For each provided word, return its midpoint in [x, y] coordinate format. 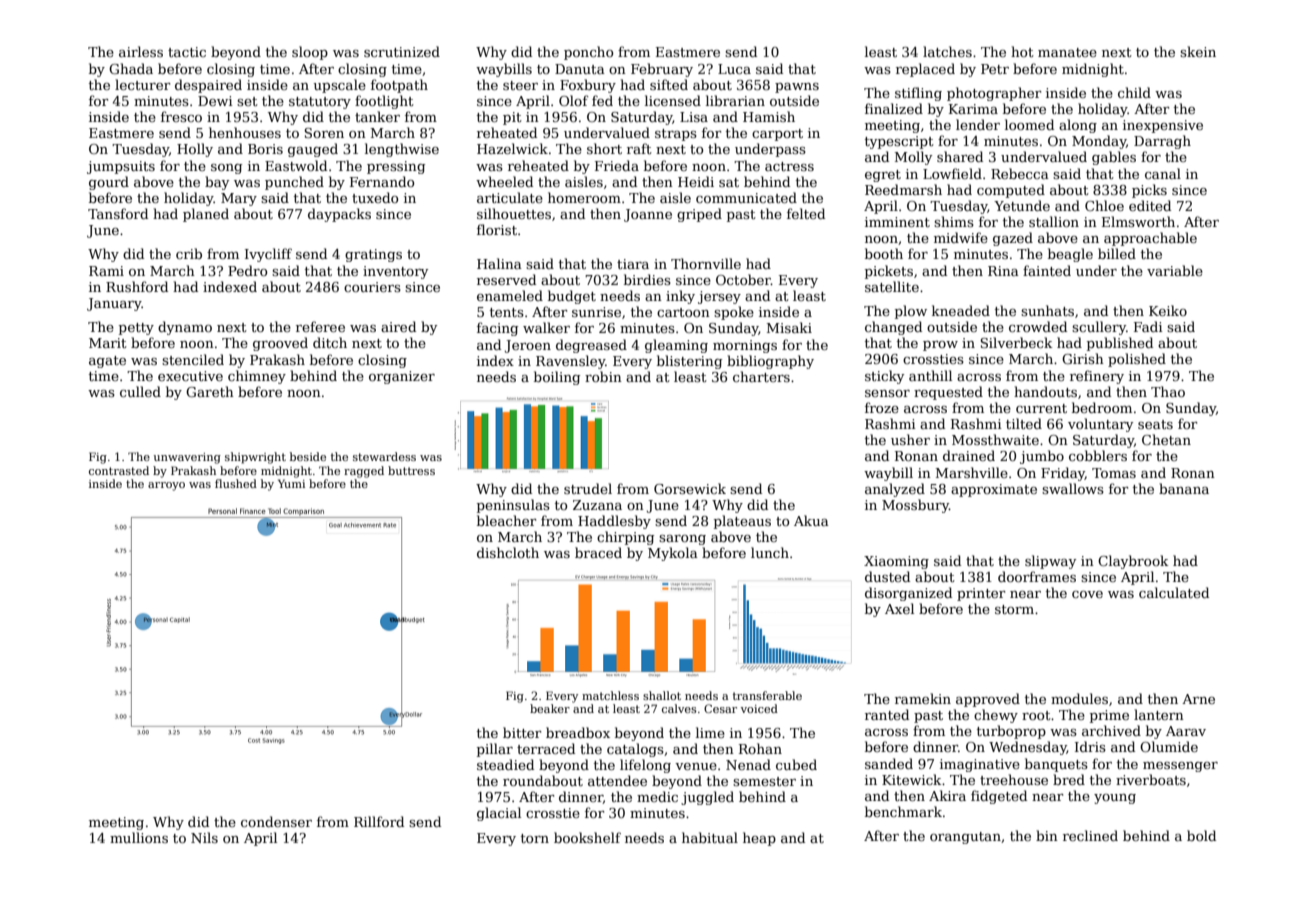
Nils [204, 837]
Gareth [210, 391]
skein [1198, 51]
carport [777, 135]
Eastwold [296, 165]
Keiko [1168, 310]
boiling [557, 378]
